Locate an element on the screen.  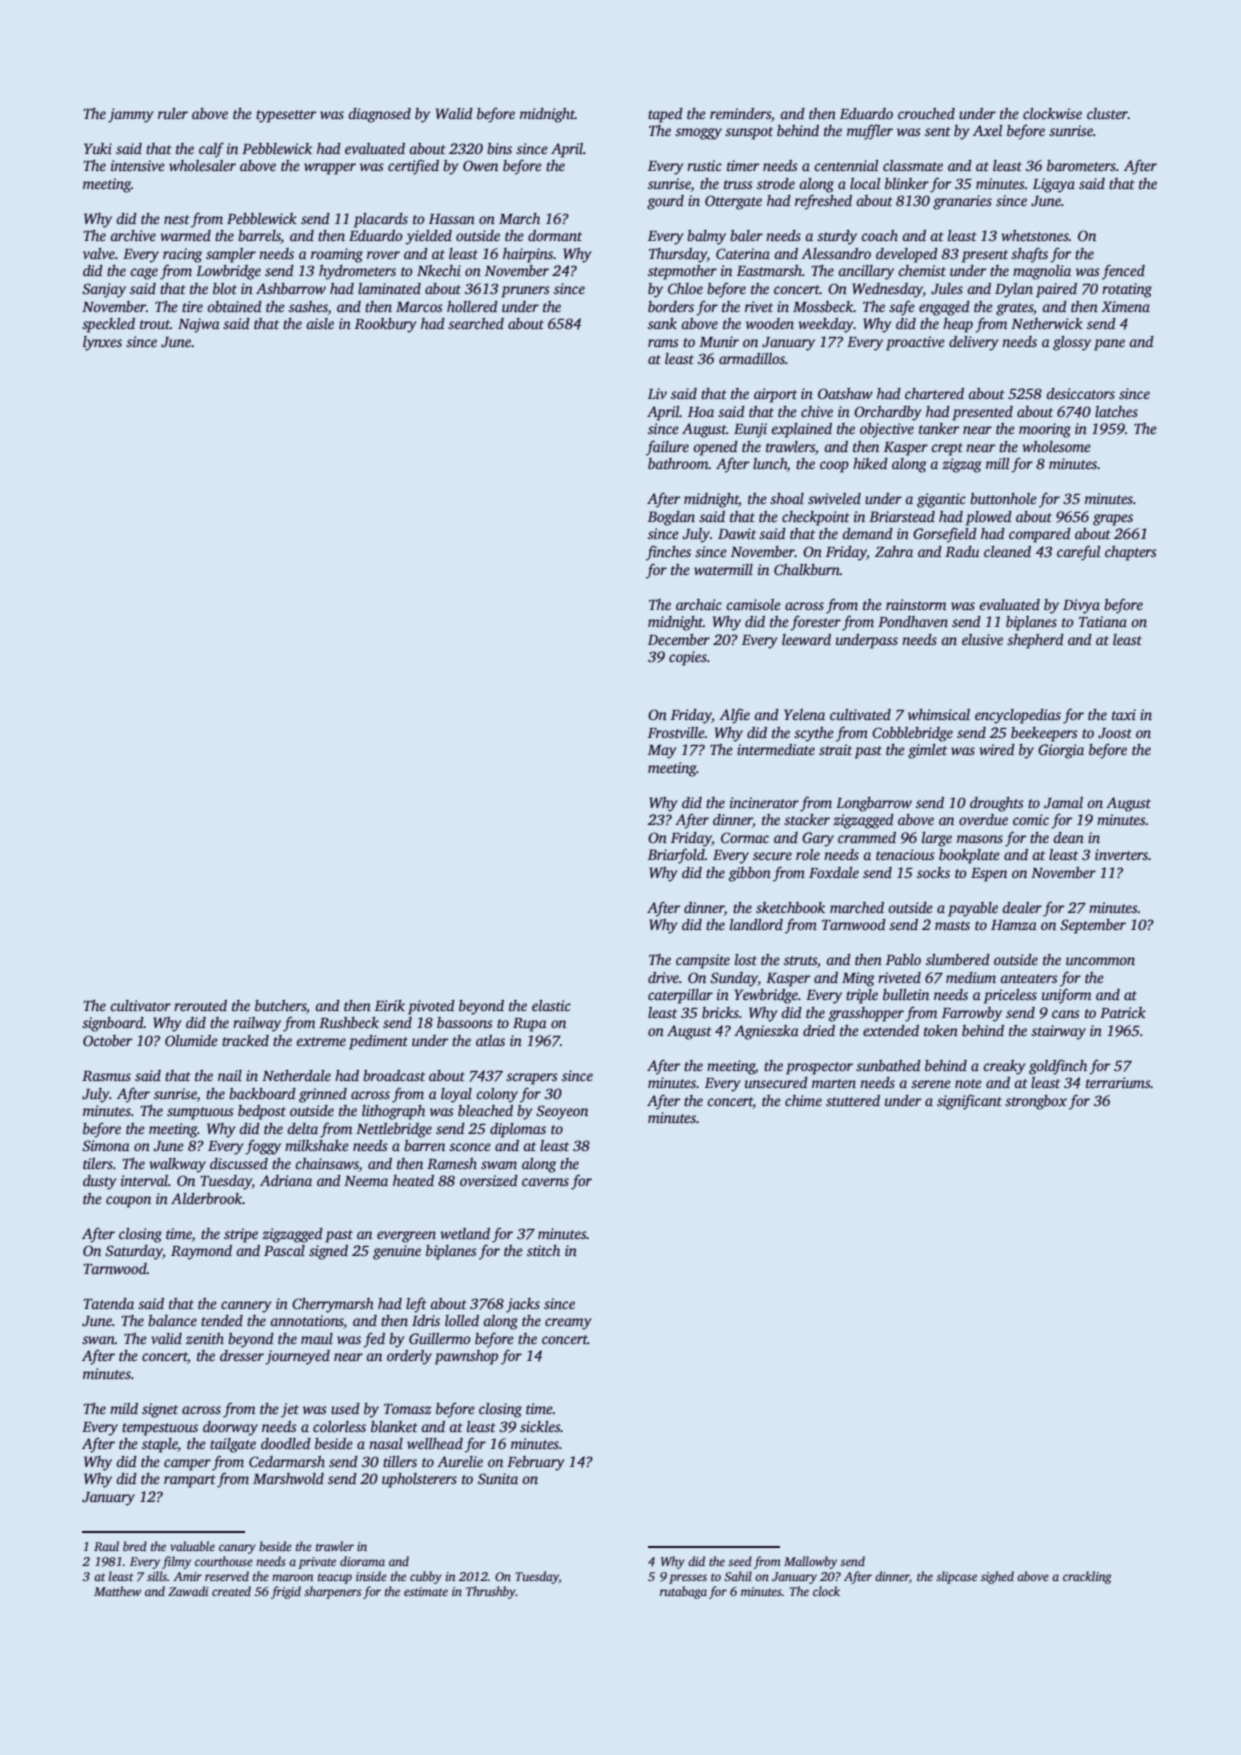
butchers is located at coordinates (280, 1005).
